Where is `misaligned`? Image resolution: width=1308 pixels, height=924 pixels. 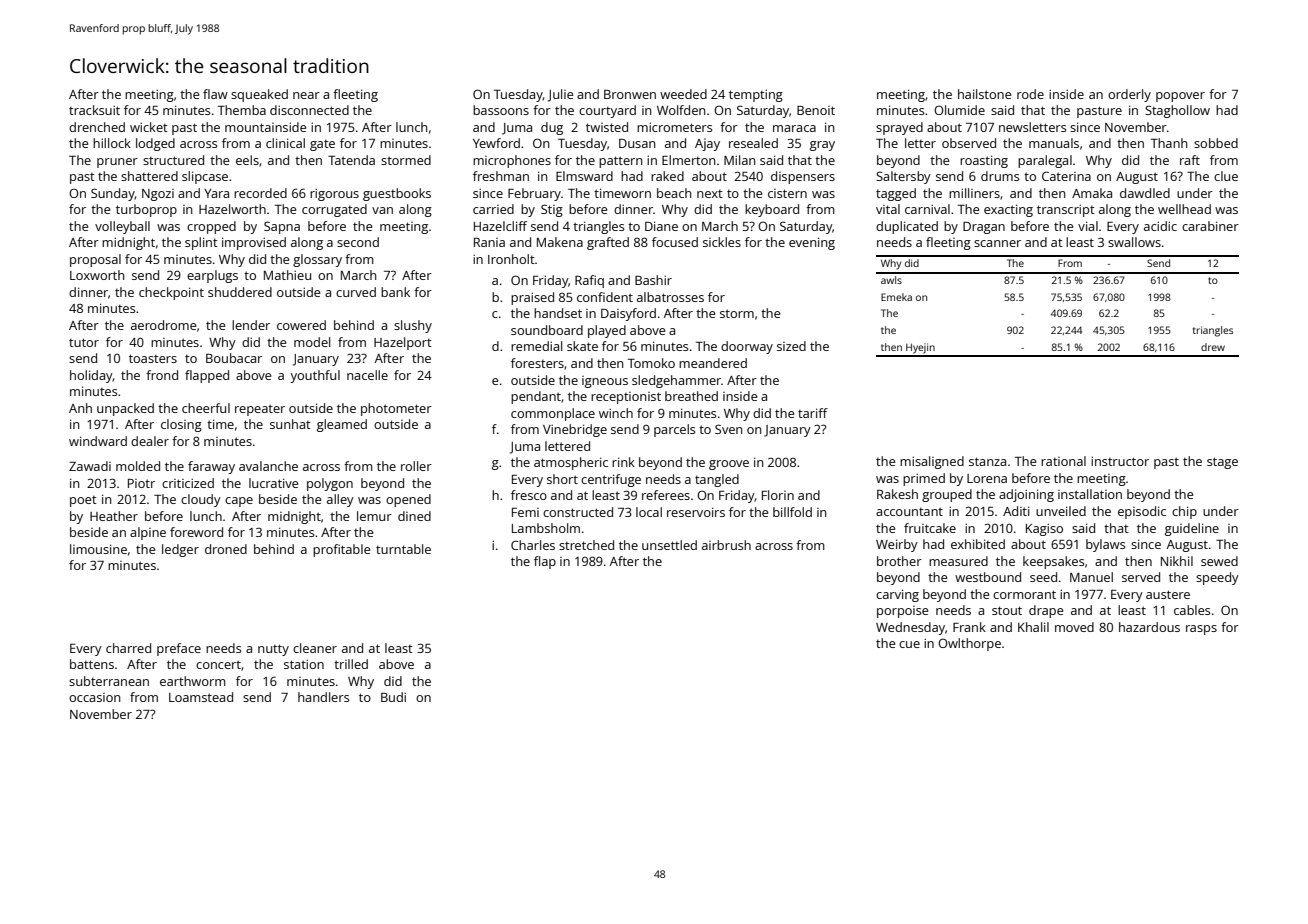
misaligned is located at coordinates (932, 462).
